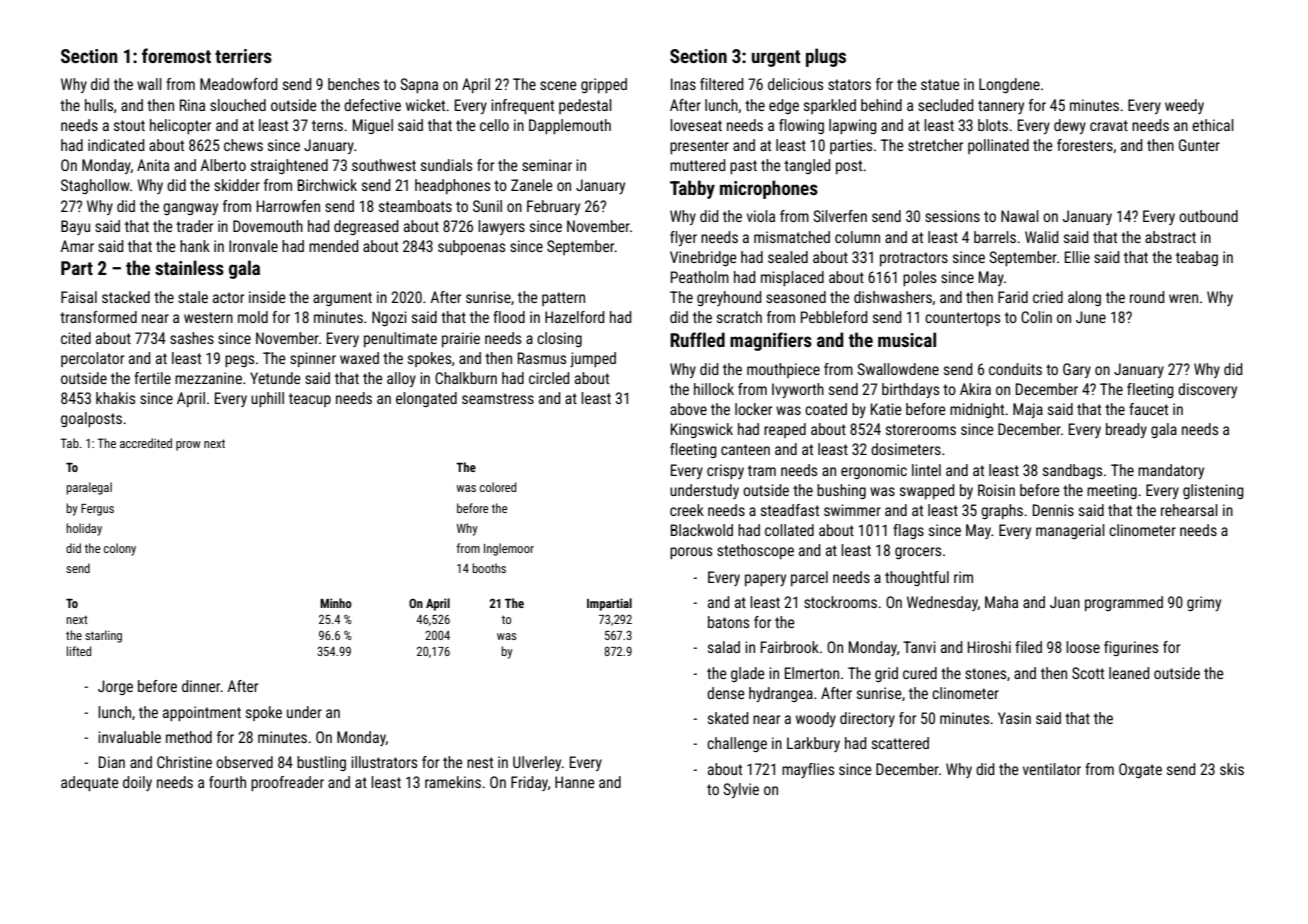 The width and height of the document is (1308, 924). What do you see at coordinates (243, 56) in the document?
I see `terriers` at bounding box center [243, 56].
